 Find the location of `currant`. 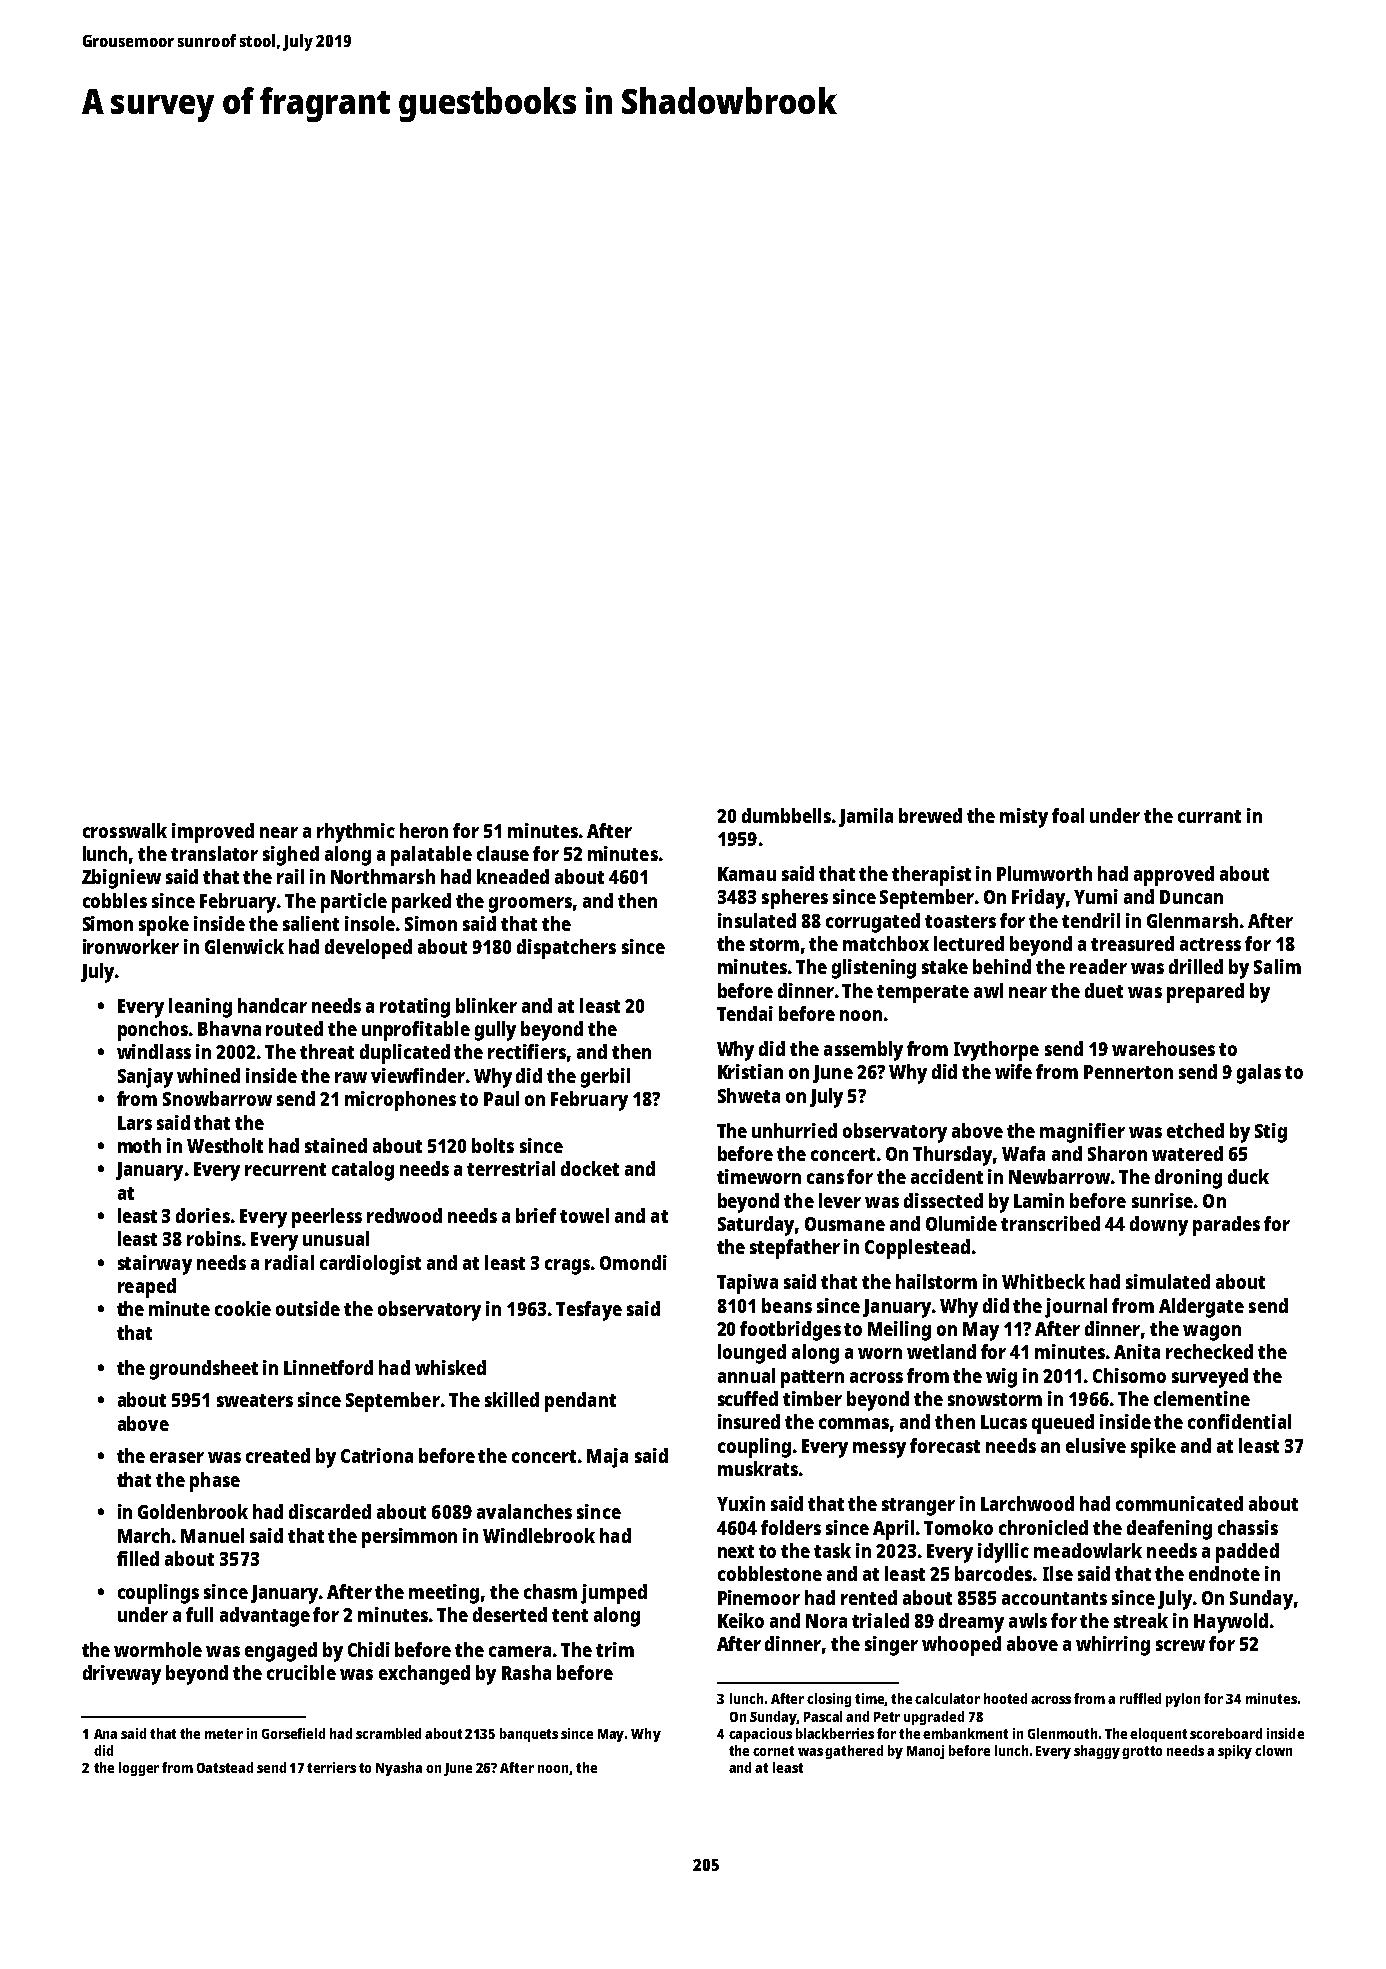

currant is located at coordinates (1209, 816).
